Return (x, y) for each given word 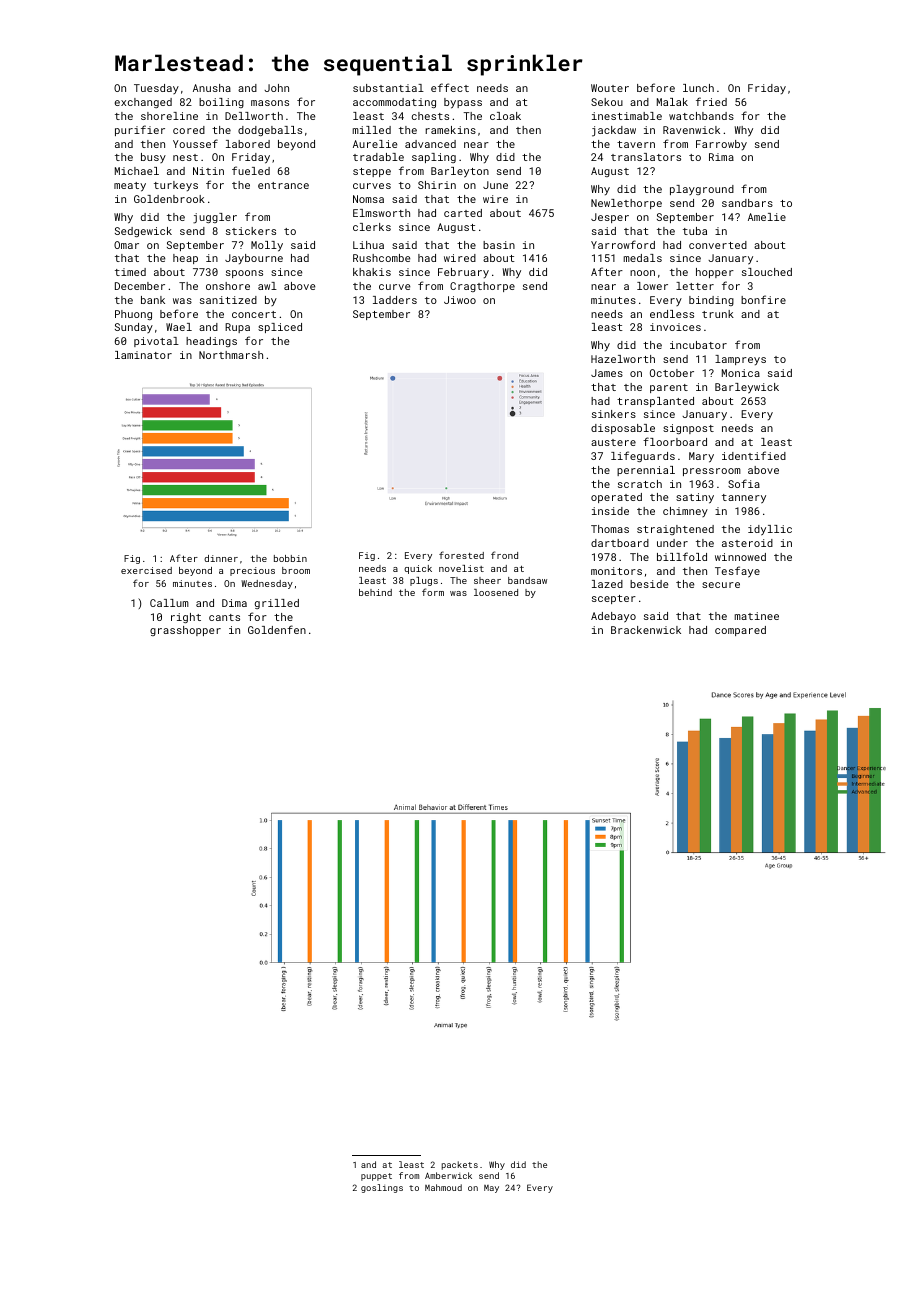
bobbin (290, 558)
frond (504, 555)
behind (375, 592)
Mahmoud (443, 1187)
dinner (221, 558)
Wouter (610, 88)
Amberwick (448, 1175)
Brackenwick (646, 630)
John (276, 88)
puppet (376, 1177)
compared (740, 631)
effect (450, 87)
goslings (382, 1188)
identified (754, 455)
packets (460, 1165)
